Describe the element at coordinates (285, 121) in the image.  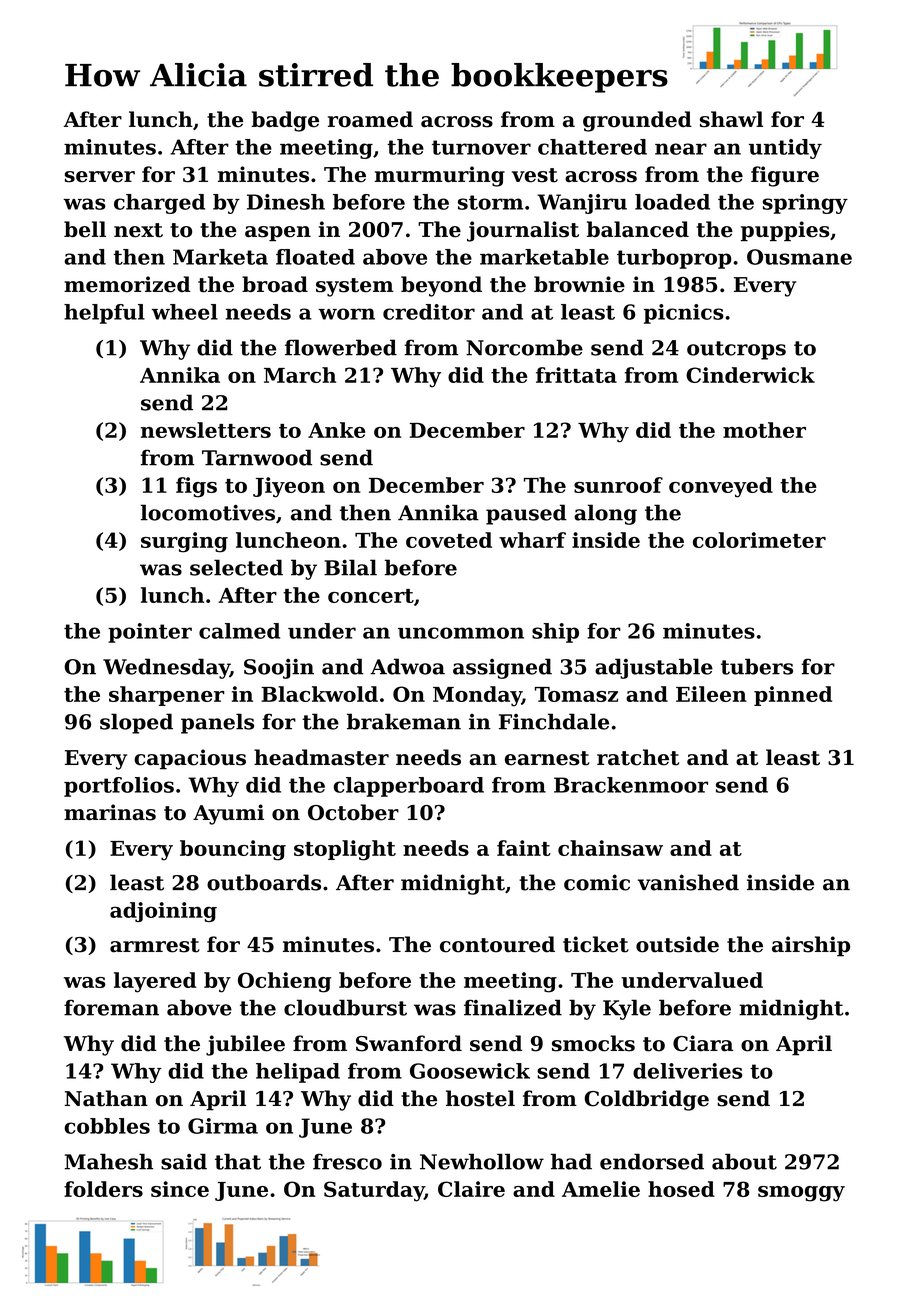
I see `badge` at that location.
